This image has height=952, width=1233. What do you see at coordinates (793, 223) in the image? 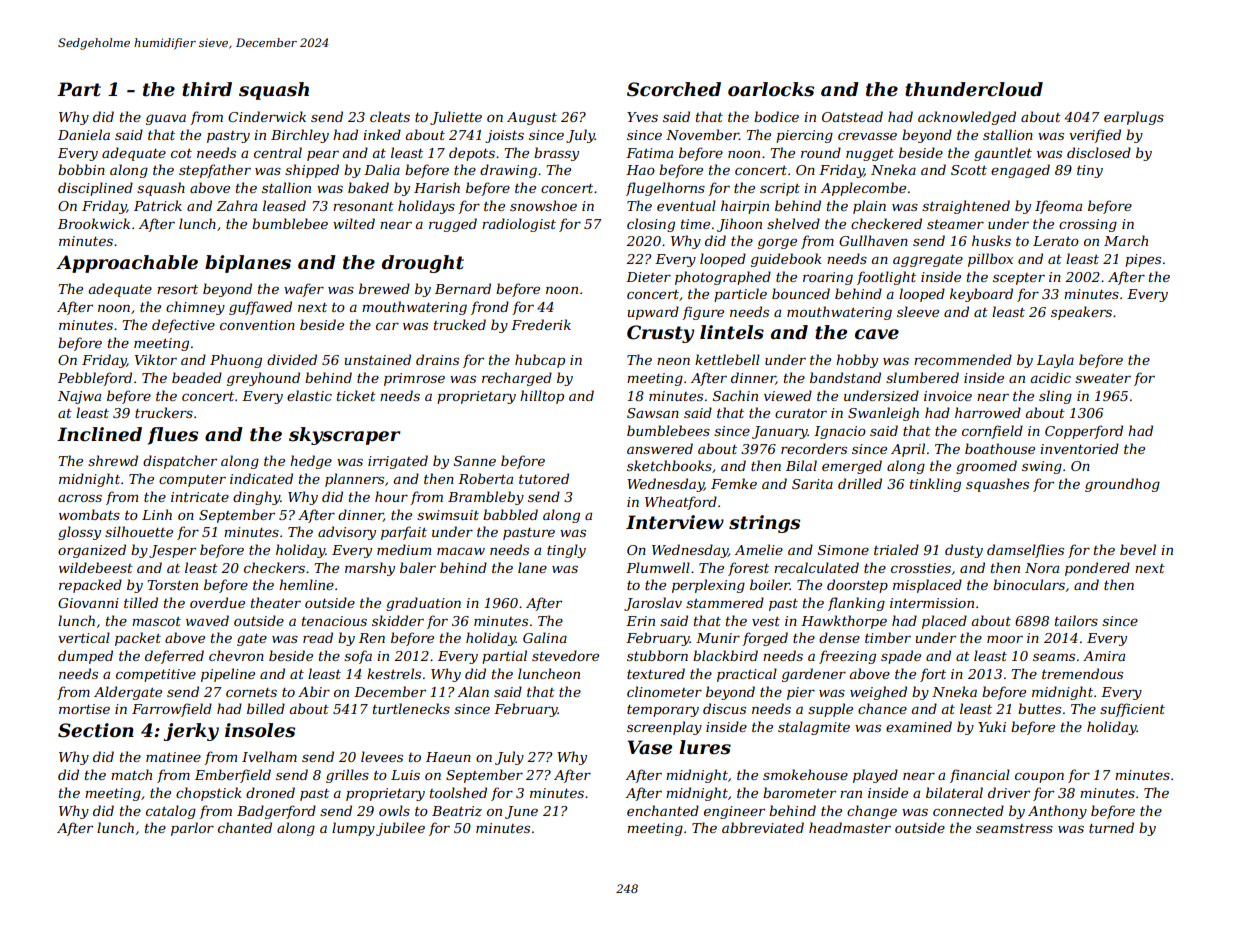
I see `shelved` at bounding box center [793, 223].
